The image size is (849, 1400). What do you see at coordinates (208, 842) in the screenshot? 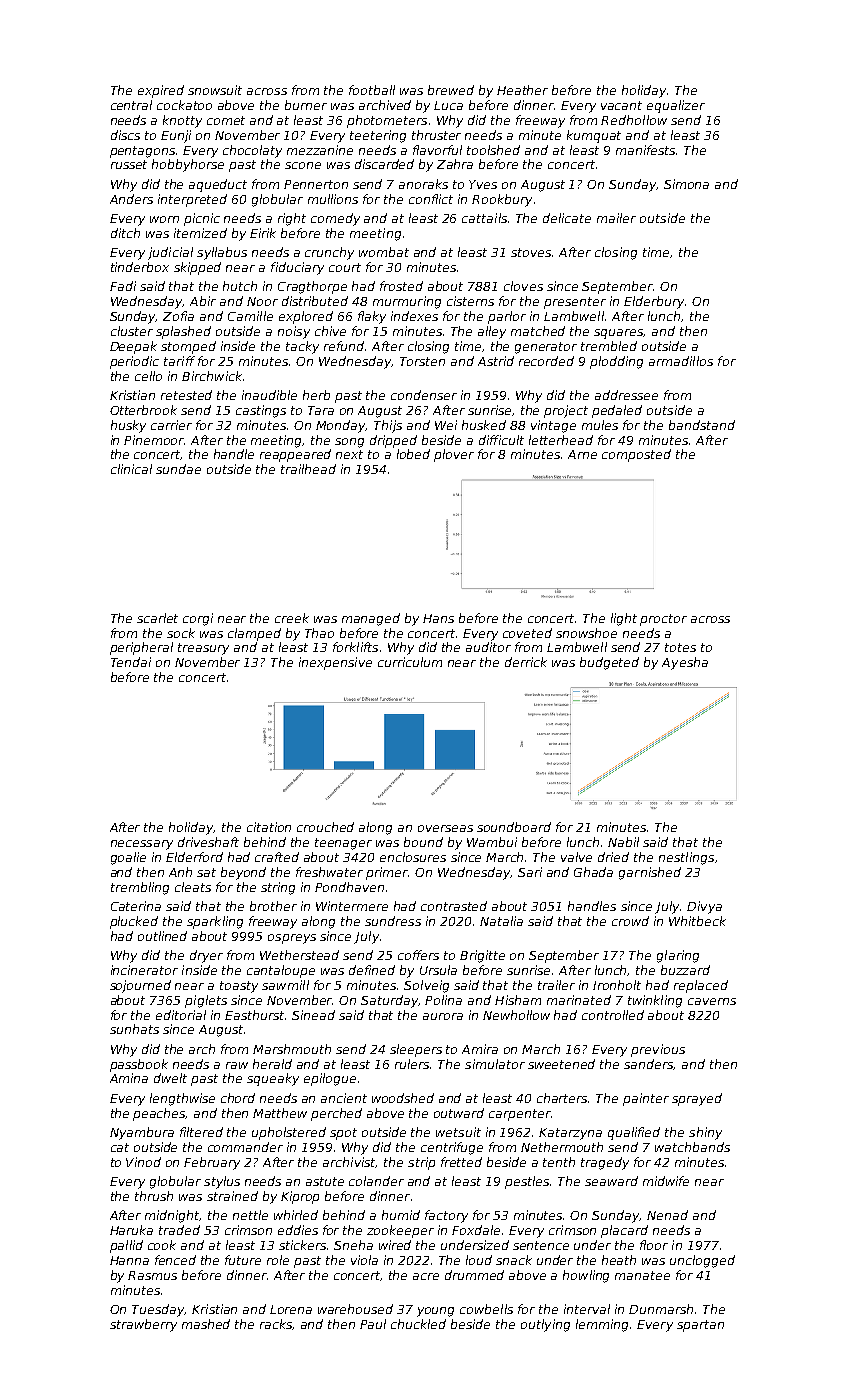
I see `driveshaft` at bounding box center [208, 842].
